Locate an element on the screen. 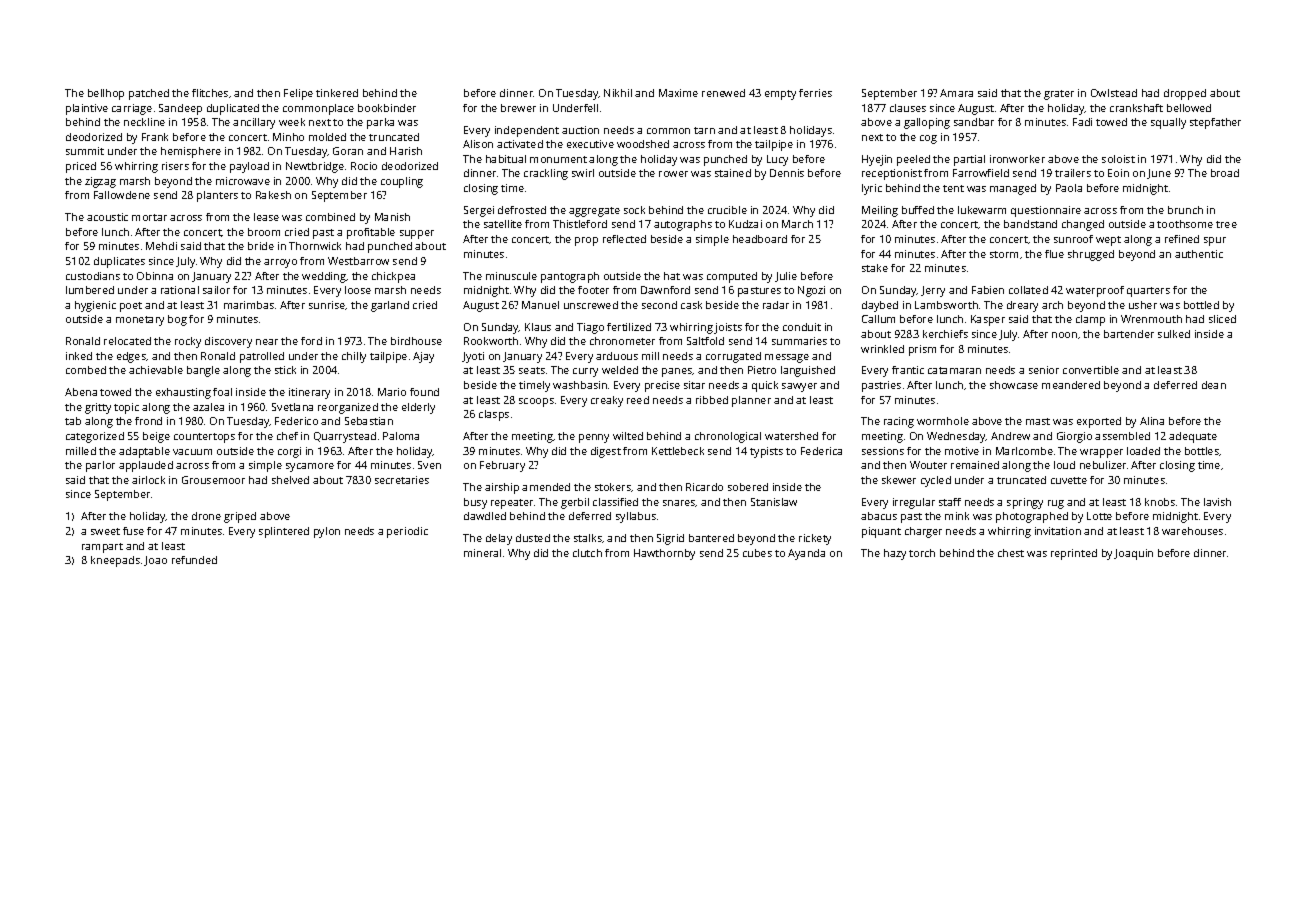 The image size is (1308, 924). Thornwick is located at coordinates (315, 246).
